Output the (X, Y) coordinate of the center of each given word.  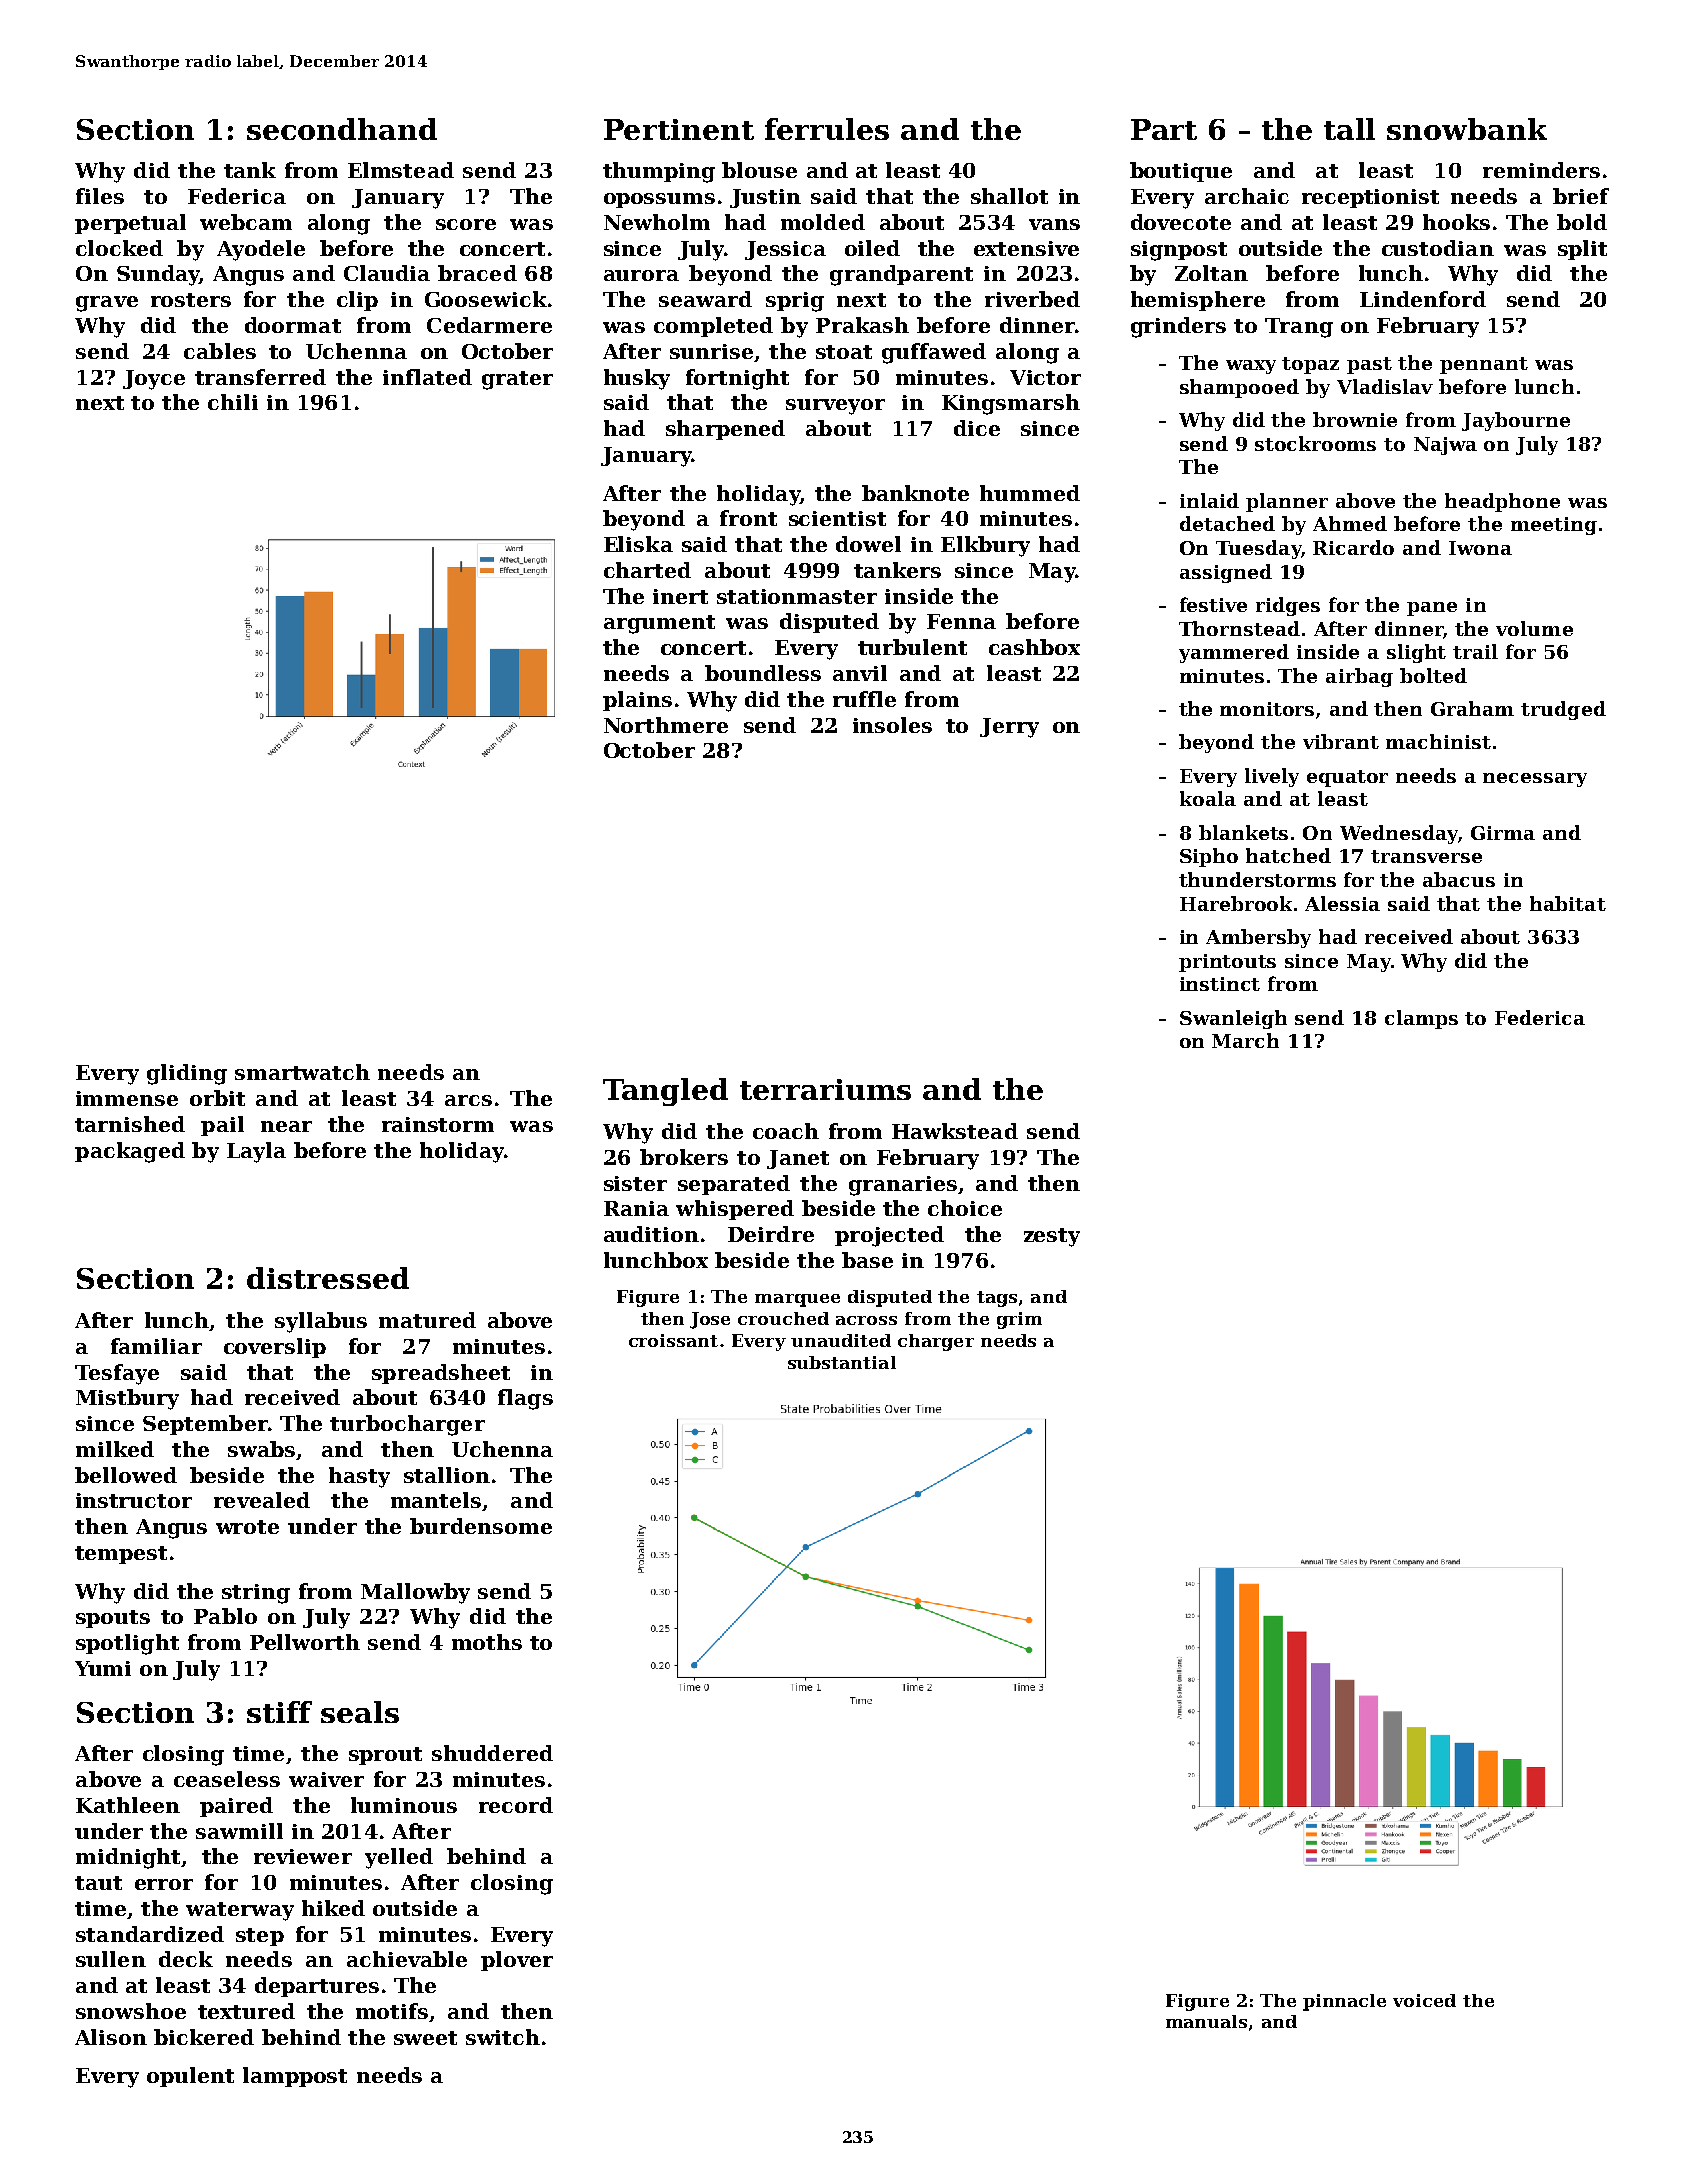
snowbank (1467, 129)
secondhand (342, 129)
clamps (1421, 1019)
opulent (190, 2077)
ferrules (827, 129)
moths (487, 1642)
